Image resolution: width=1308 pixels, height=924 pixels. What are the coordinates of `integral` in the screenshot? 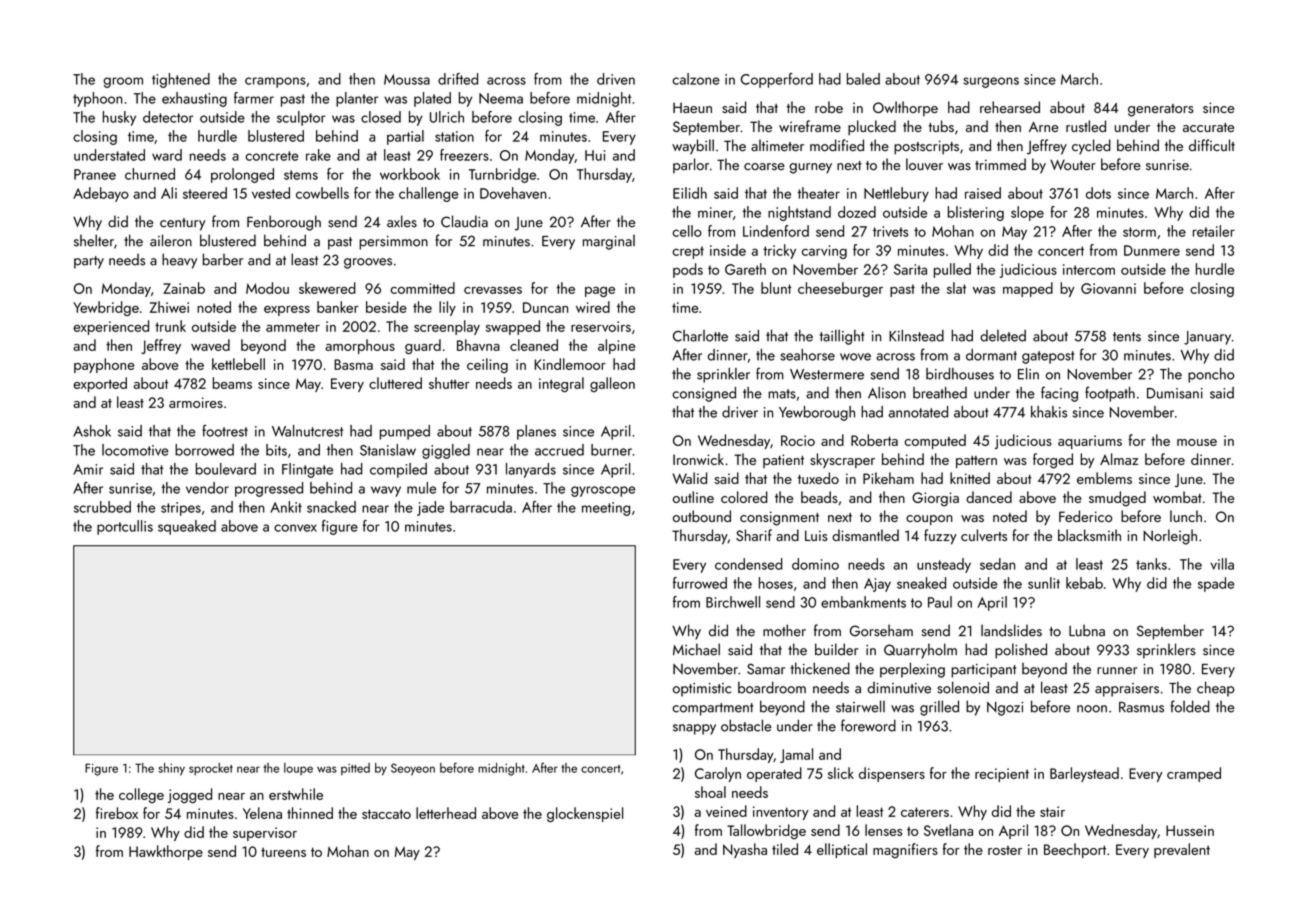 It's located at (561, 384).
